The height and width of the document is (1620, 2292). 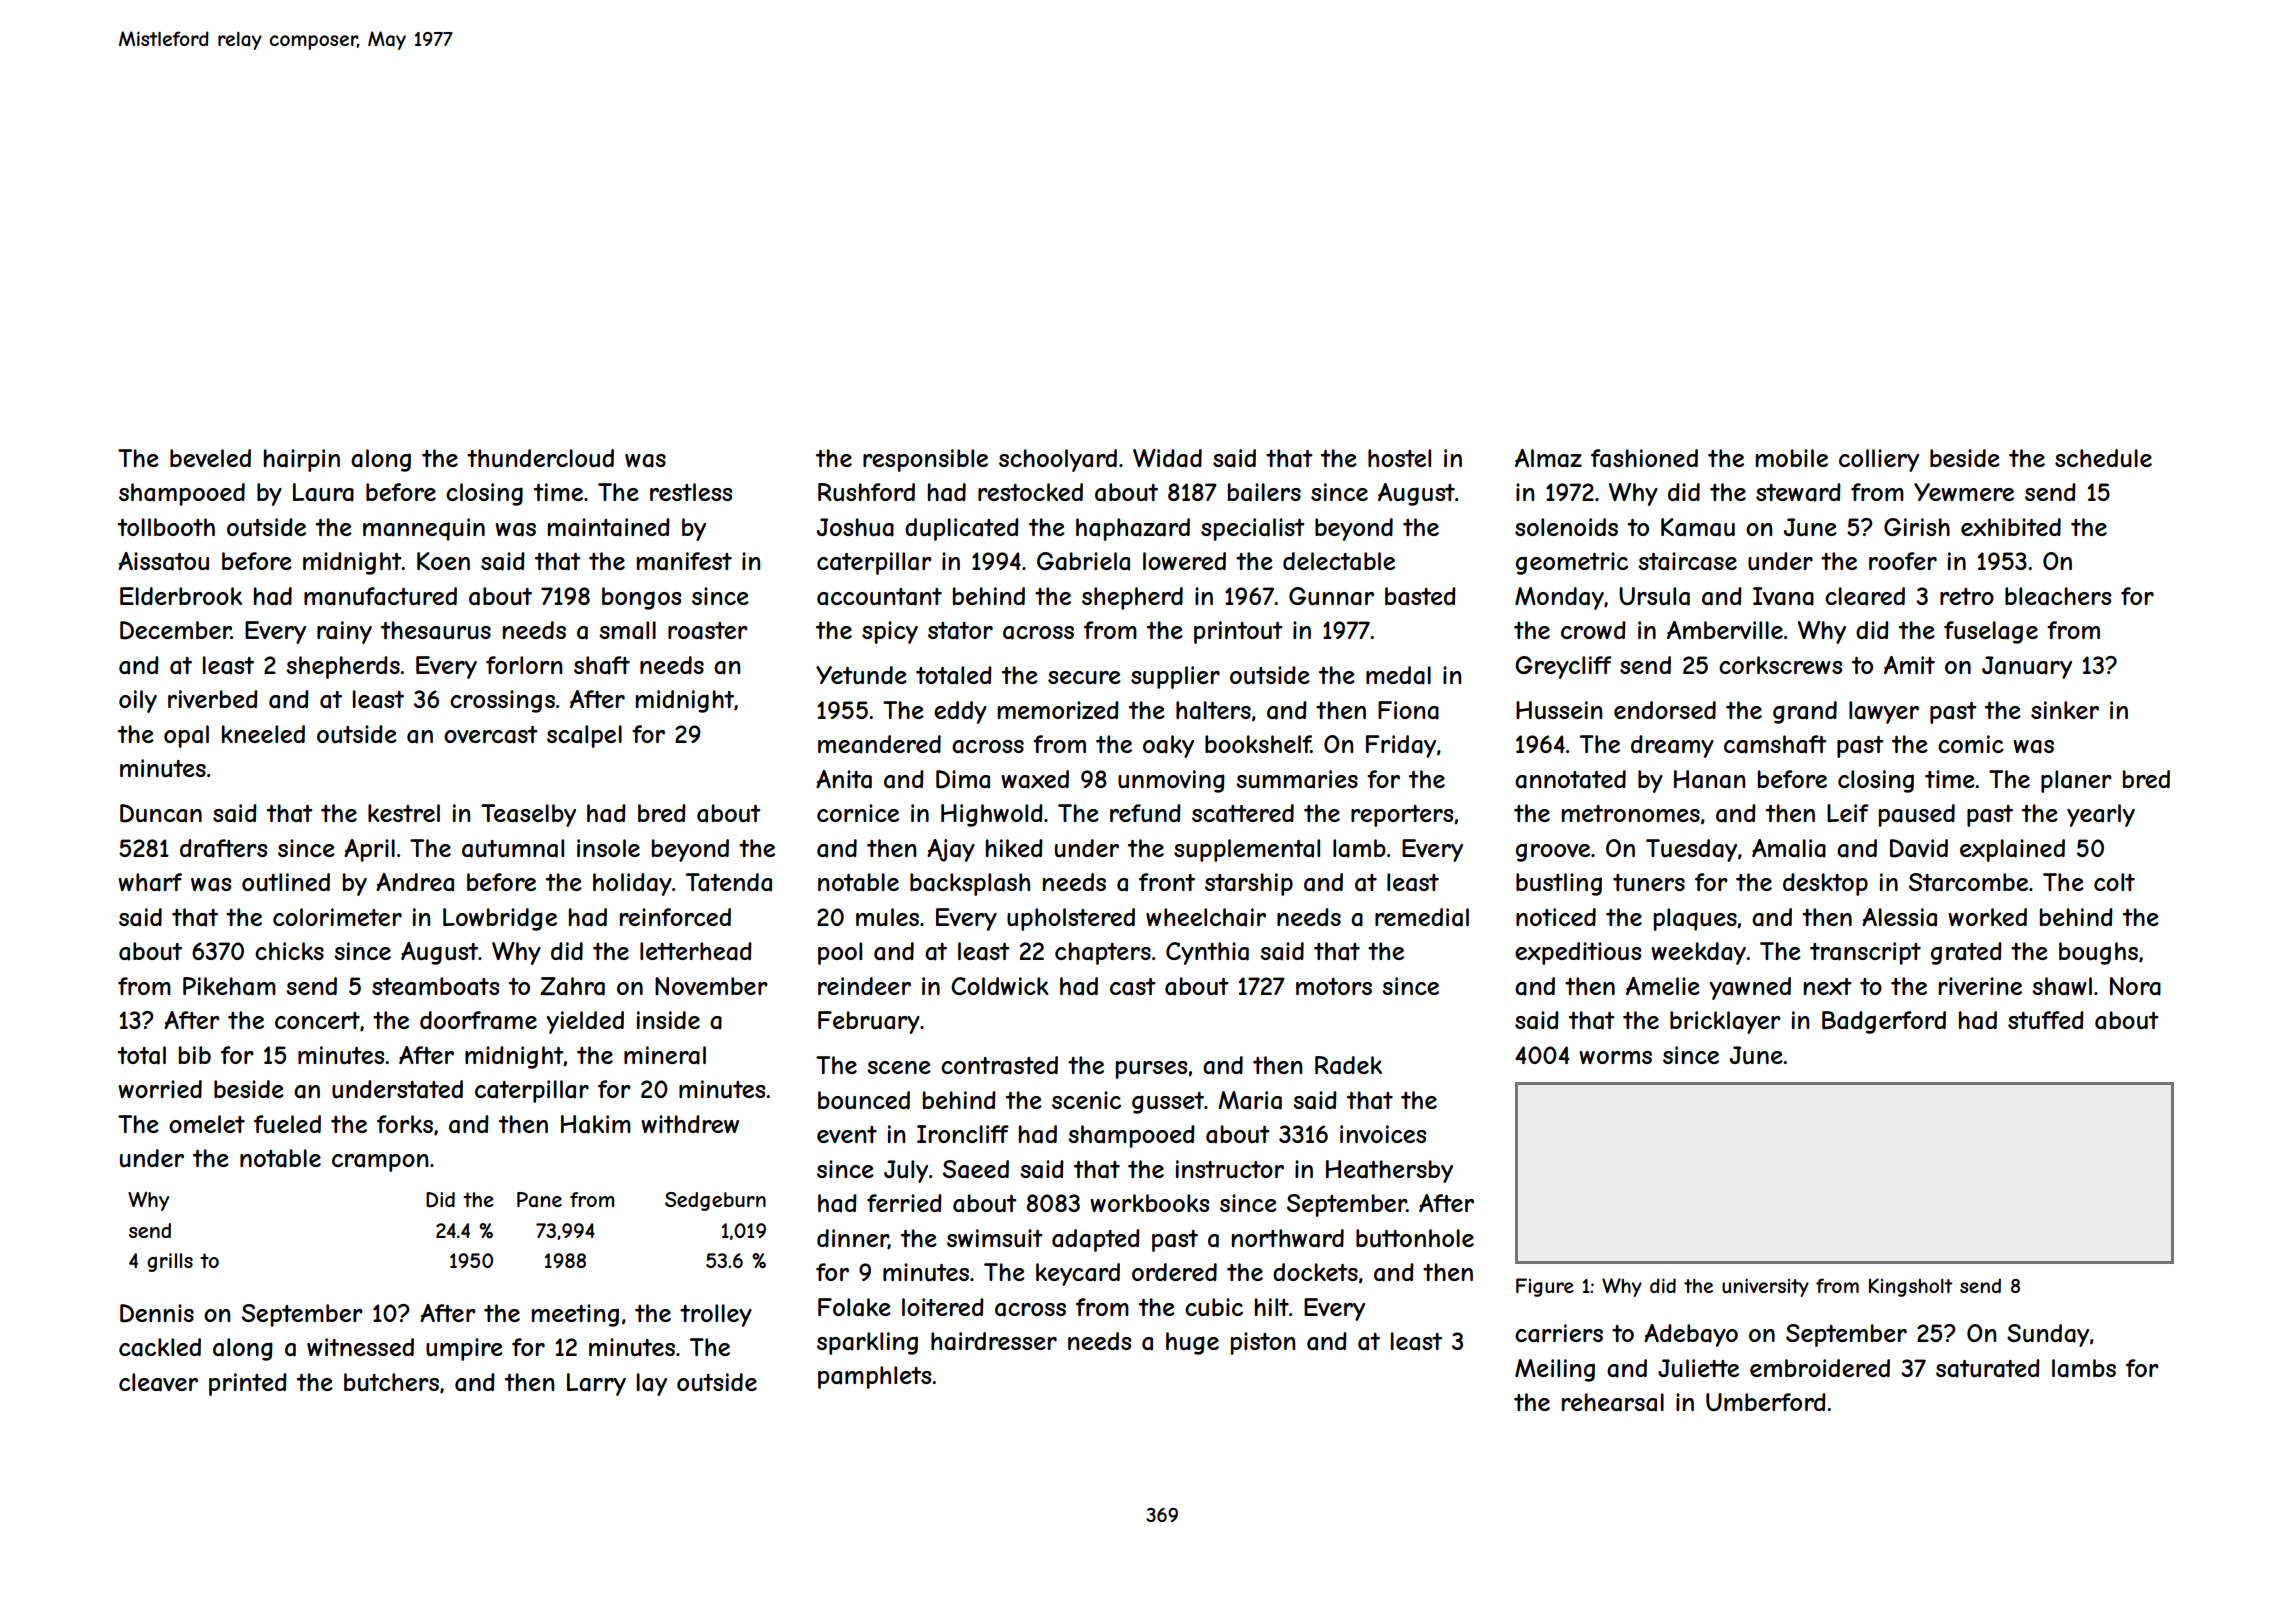 What do you see at coordinates (879, 597) in the document?
I see `accountant` at bounding box center [879, 597].
